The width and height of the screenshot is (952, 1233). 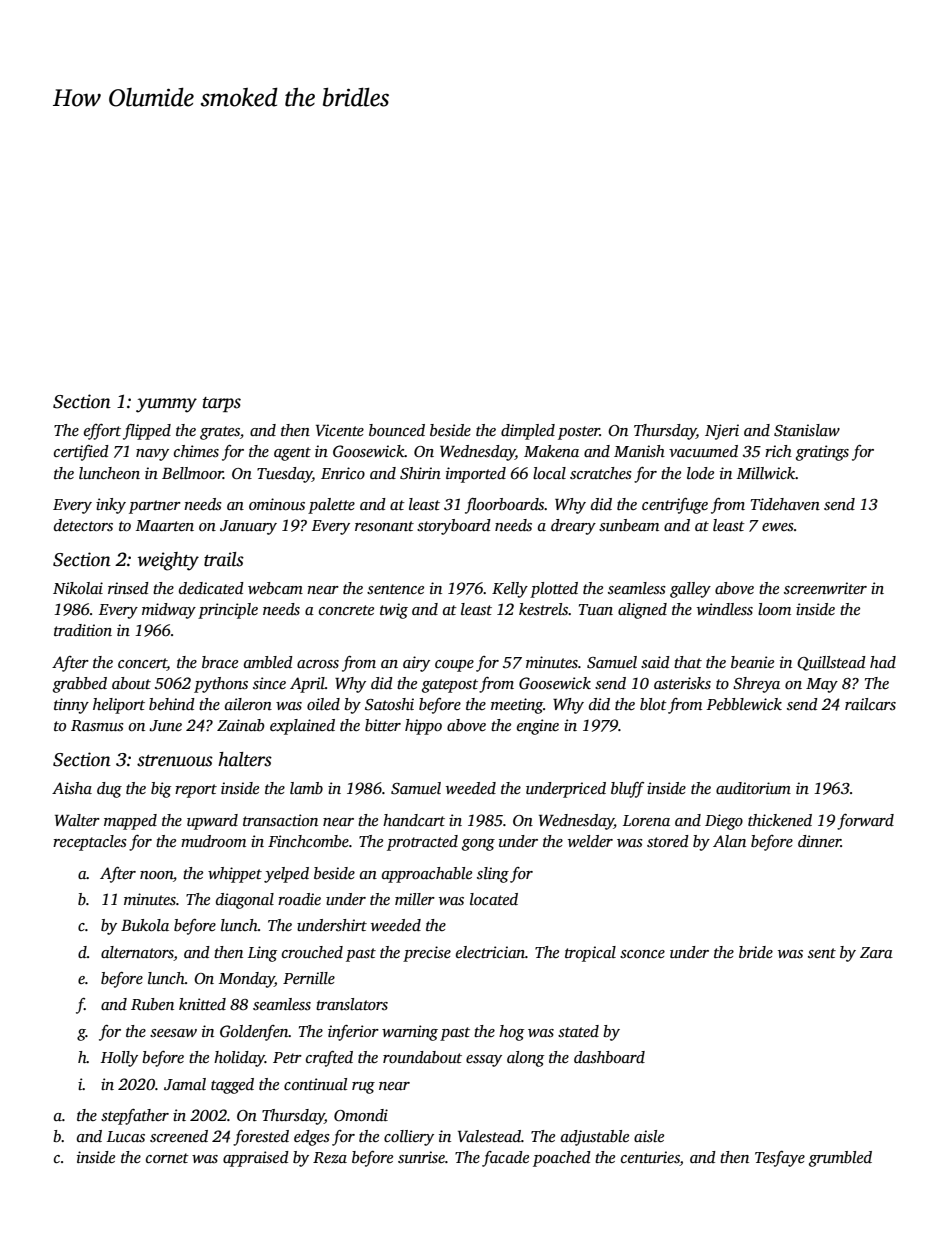 What do you see at coordinates (222, 404) in the screenshot?
I see `tarps` at bounding box center [222, 404].
